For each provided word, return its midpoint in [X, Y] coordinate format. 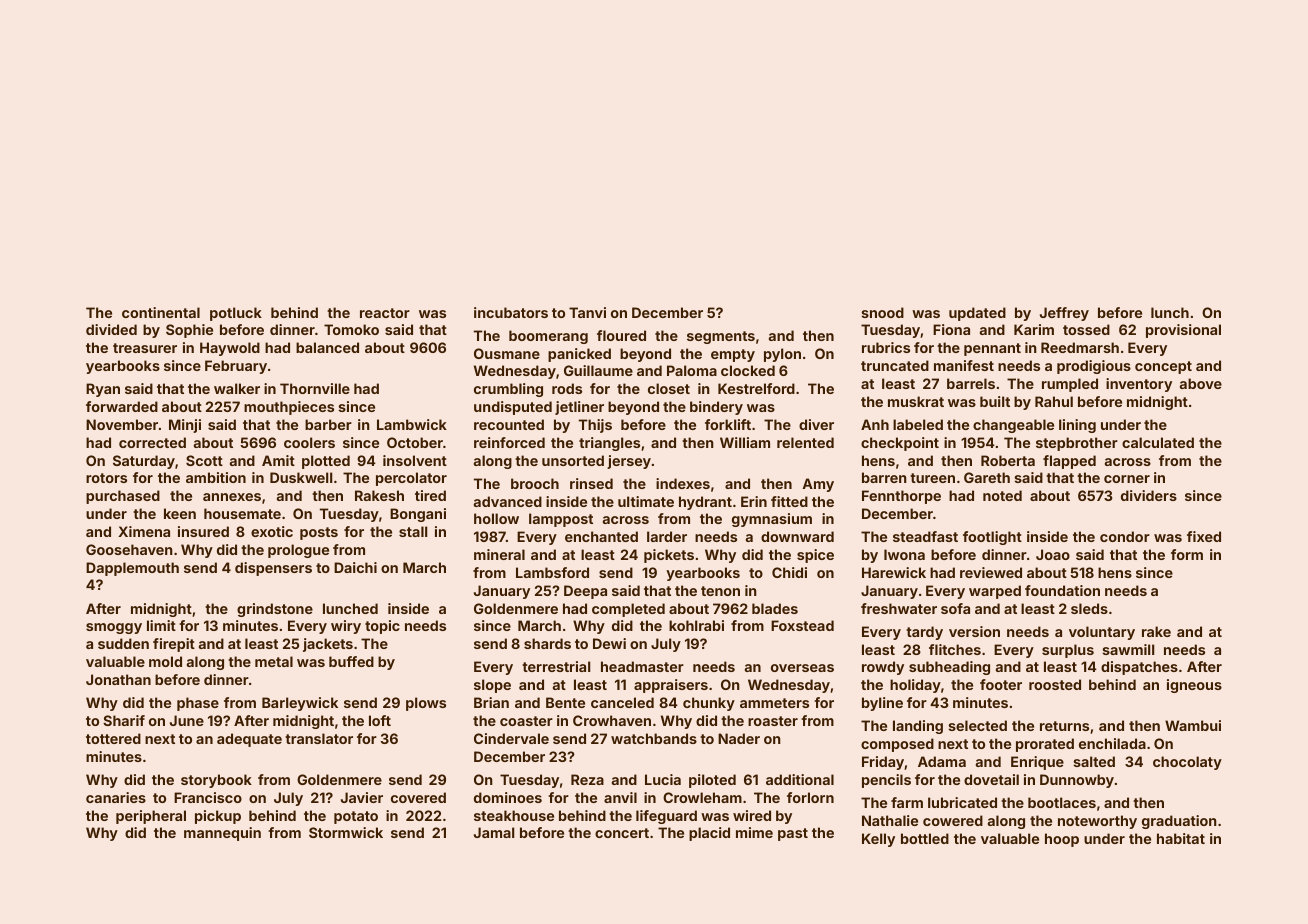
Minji [185, 426]
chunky [709, 704]
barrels [971, 383]
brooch [535, 483]
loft [380, 720]
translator [319, 738]
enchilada [1112, 743]
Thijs [595, 426]
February [236, 367]
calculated [1158, 442]
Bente [565, 702]
